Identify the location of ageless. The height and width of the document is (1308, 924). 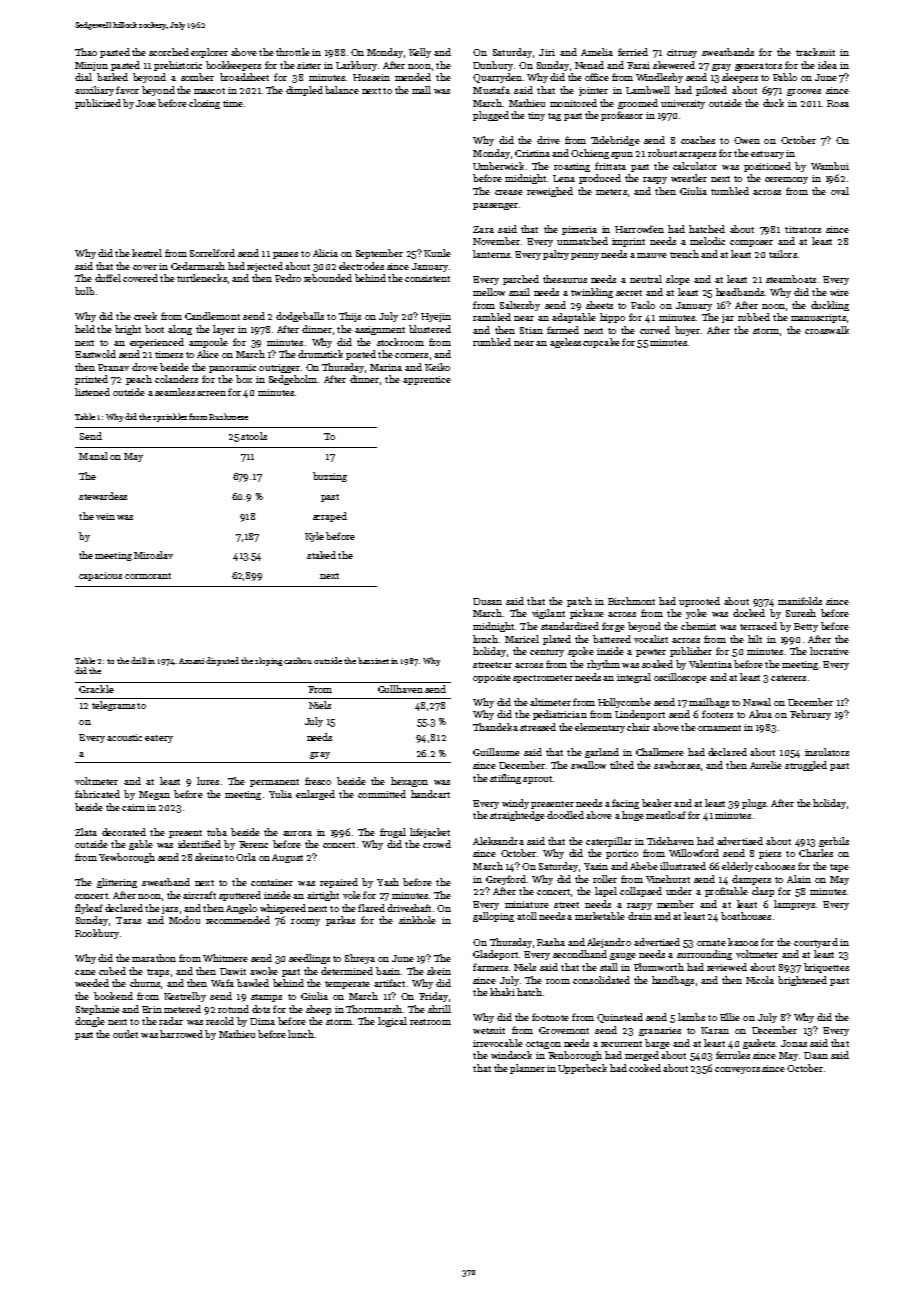
(565, 343).
